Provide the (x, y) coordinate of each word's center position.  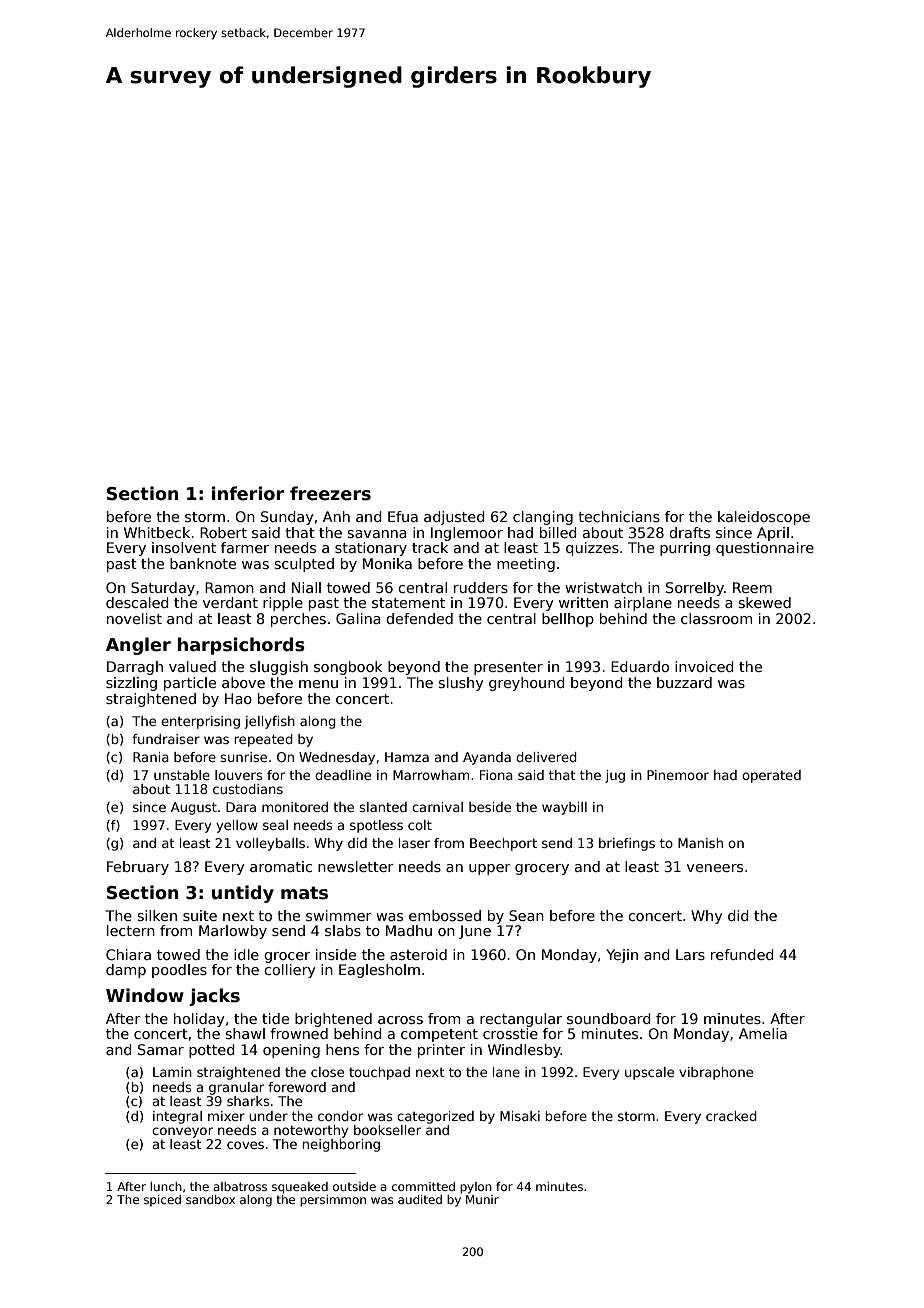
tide (275, 1018)
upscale (649, 1073)
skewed (764, 602)
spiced (162, 1201)
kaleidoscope (764, 518)
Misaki (520, 1116)
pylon (476, 1188)
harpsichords (241, 646)
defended (419, 618)
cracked (731, 1116)
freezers (330, 493)
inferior (248, 493)
